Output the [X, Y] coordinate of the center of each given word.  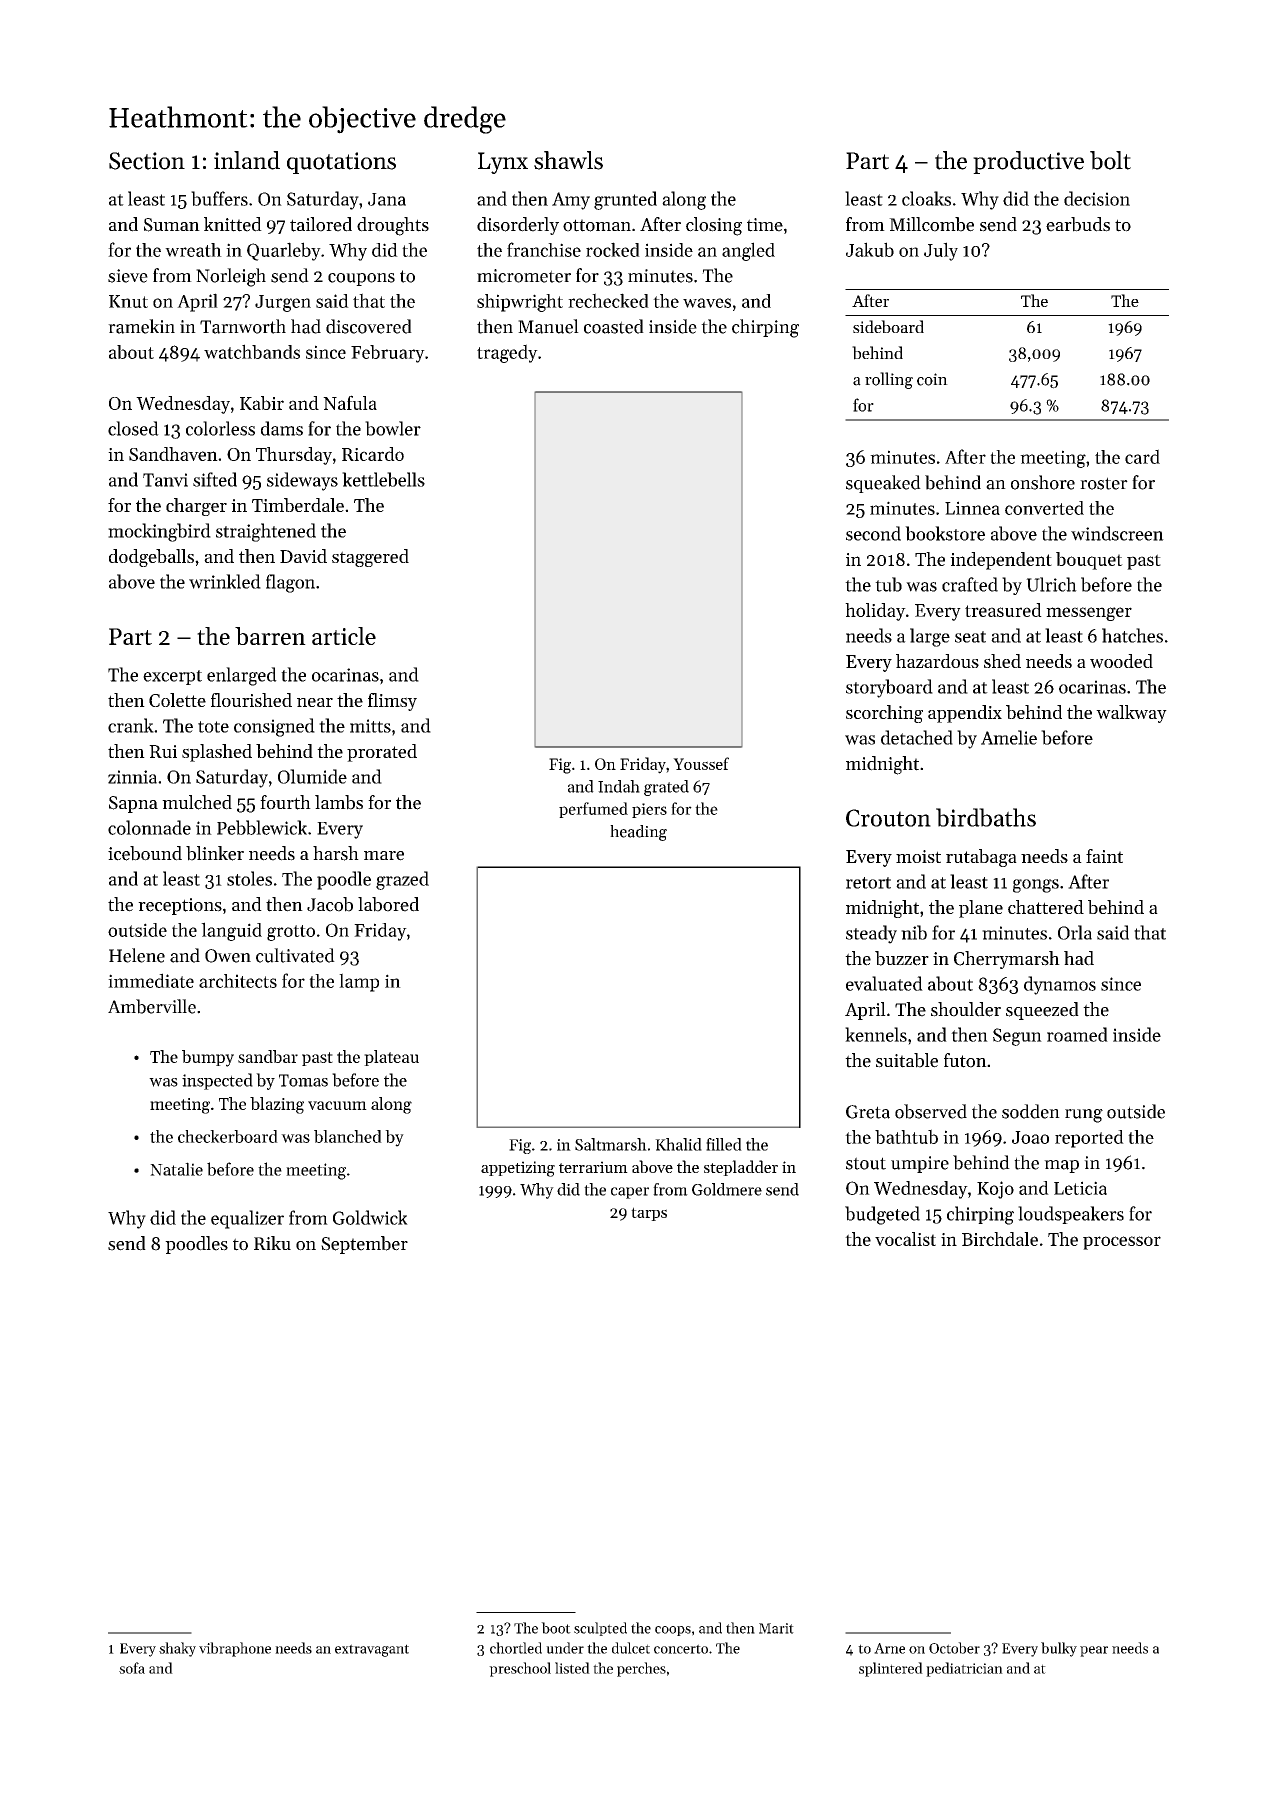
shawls [568, 160]
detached [917, 737]
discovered [369, 326]
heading [638, 833]
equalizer [247, 1219]
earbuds [1078, 224]
